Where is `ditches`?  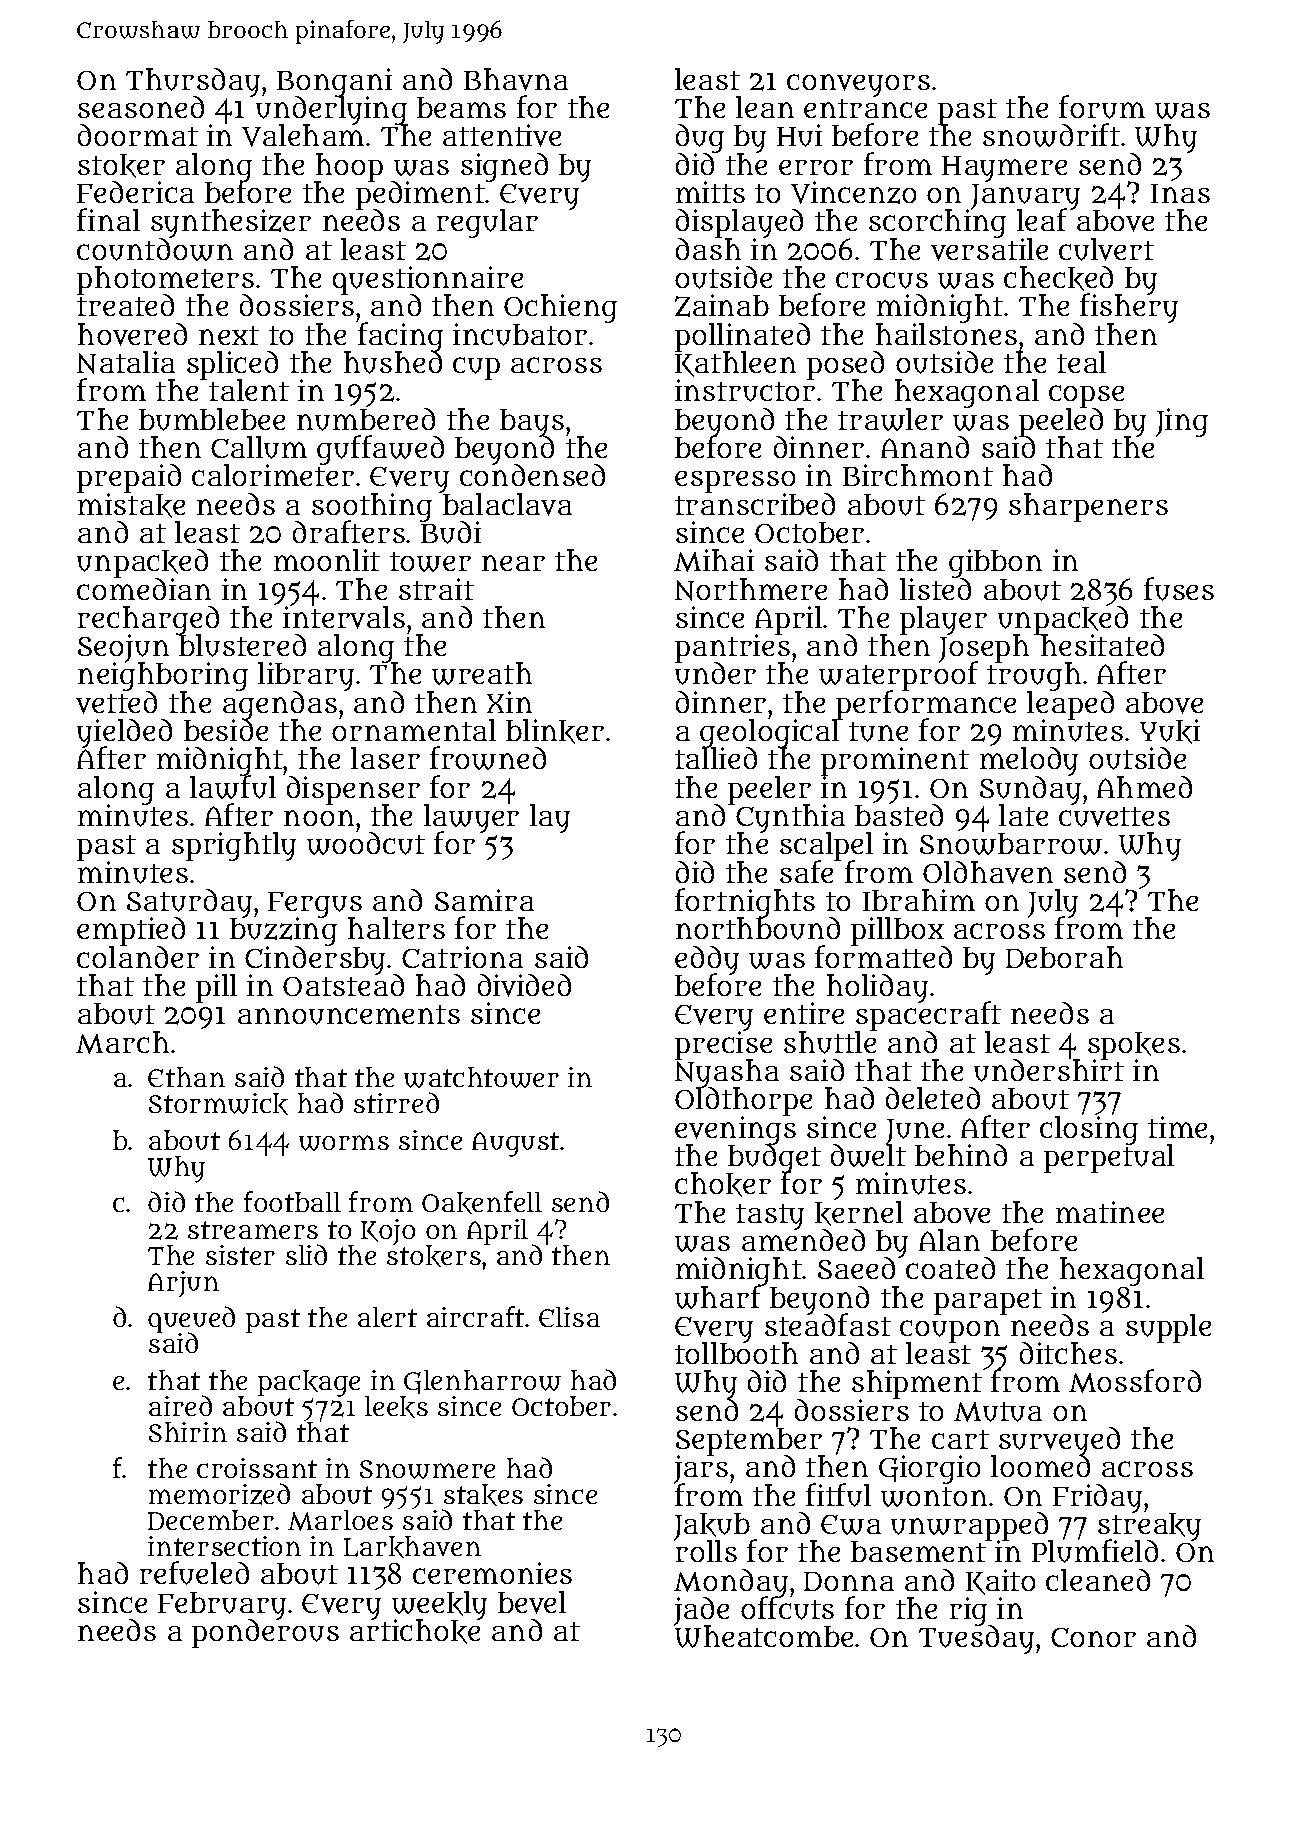
ditches is located at coordinates (1068, 1353).
